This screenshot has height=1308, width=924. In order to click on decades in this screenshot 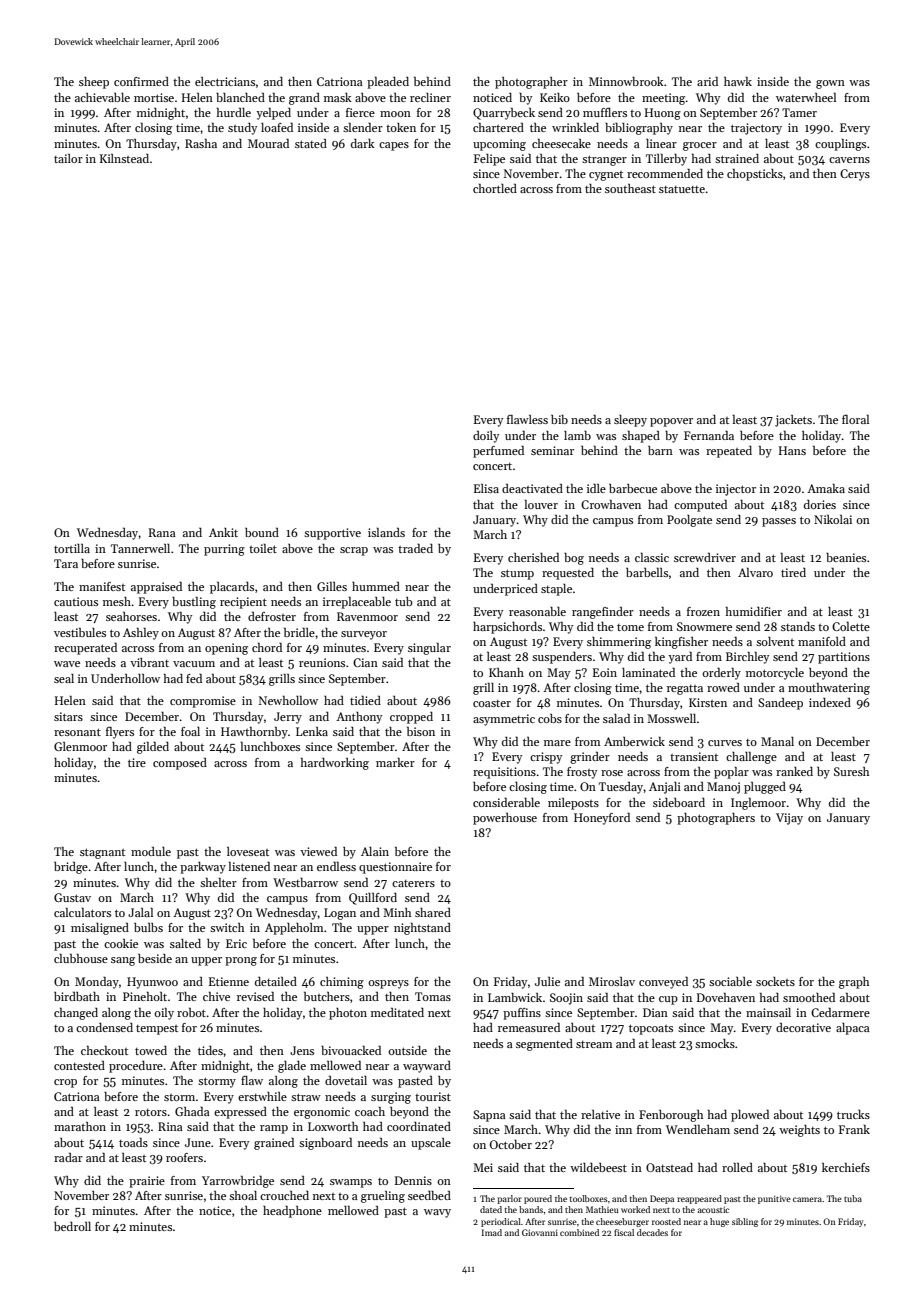, I will do `click(652, 1232)`.
